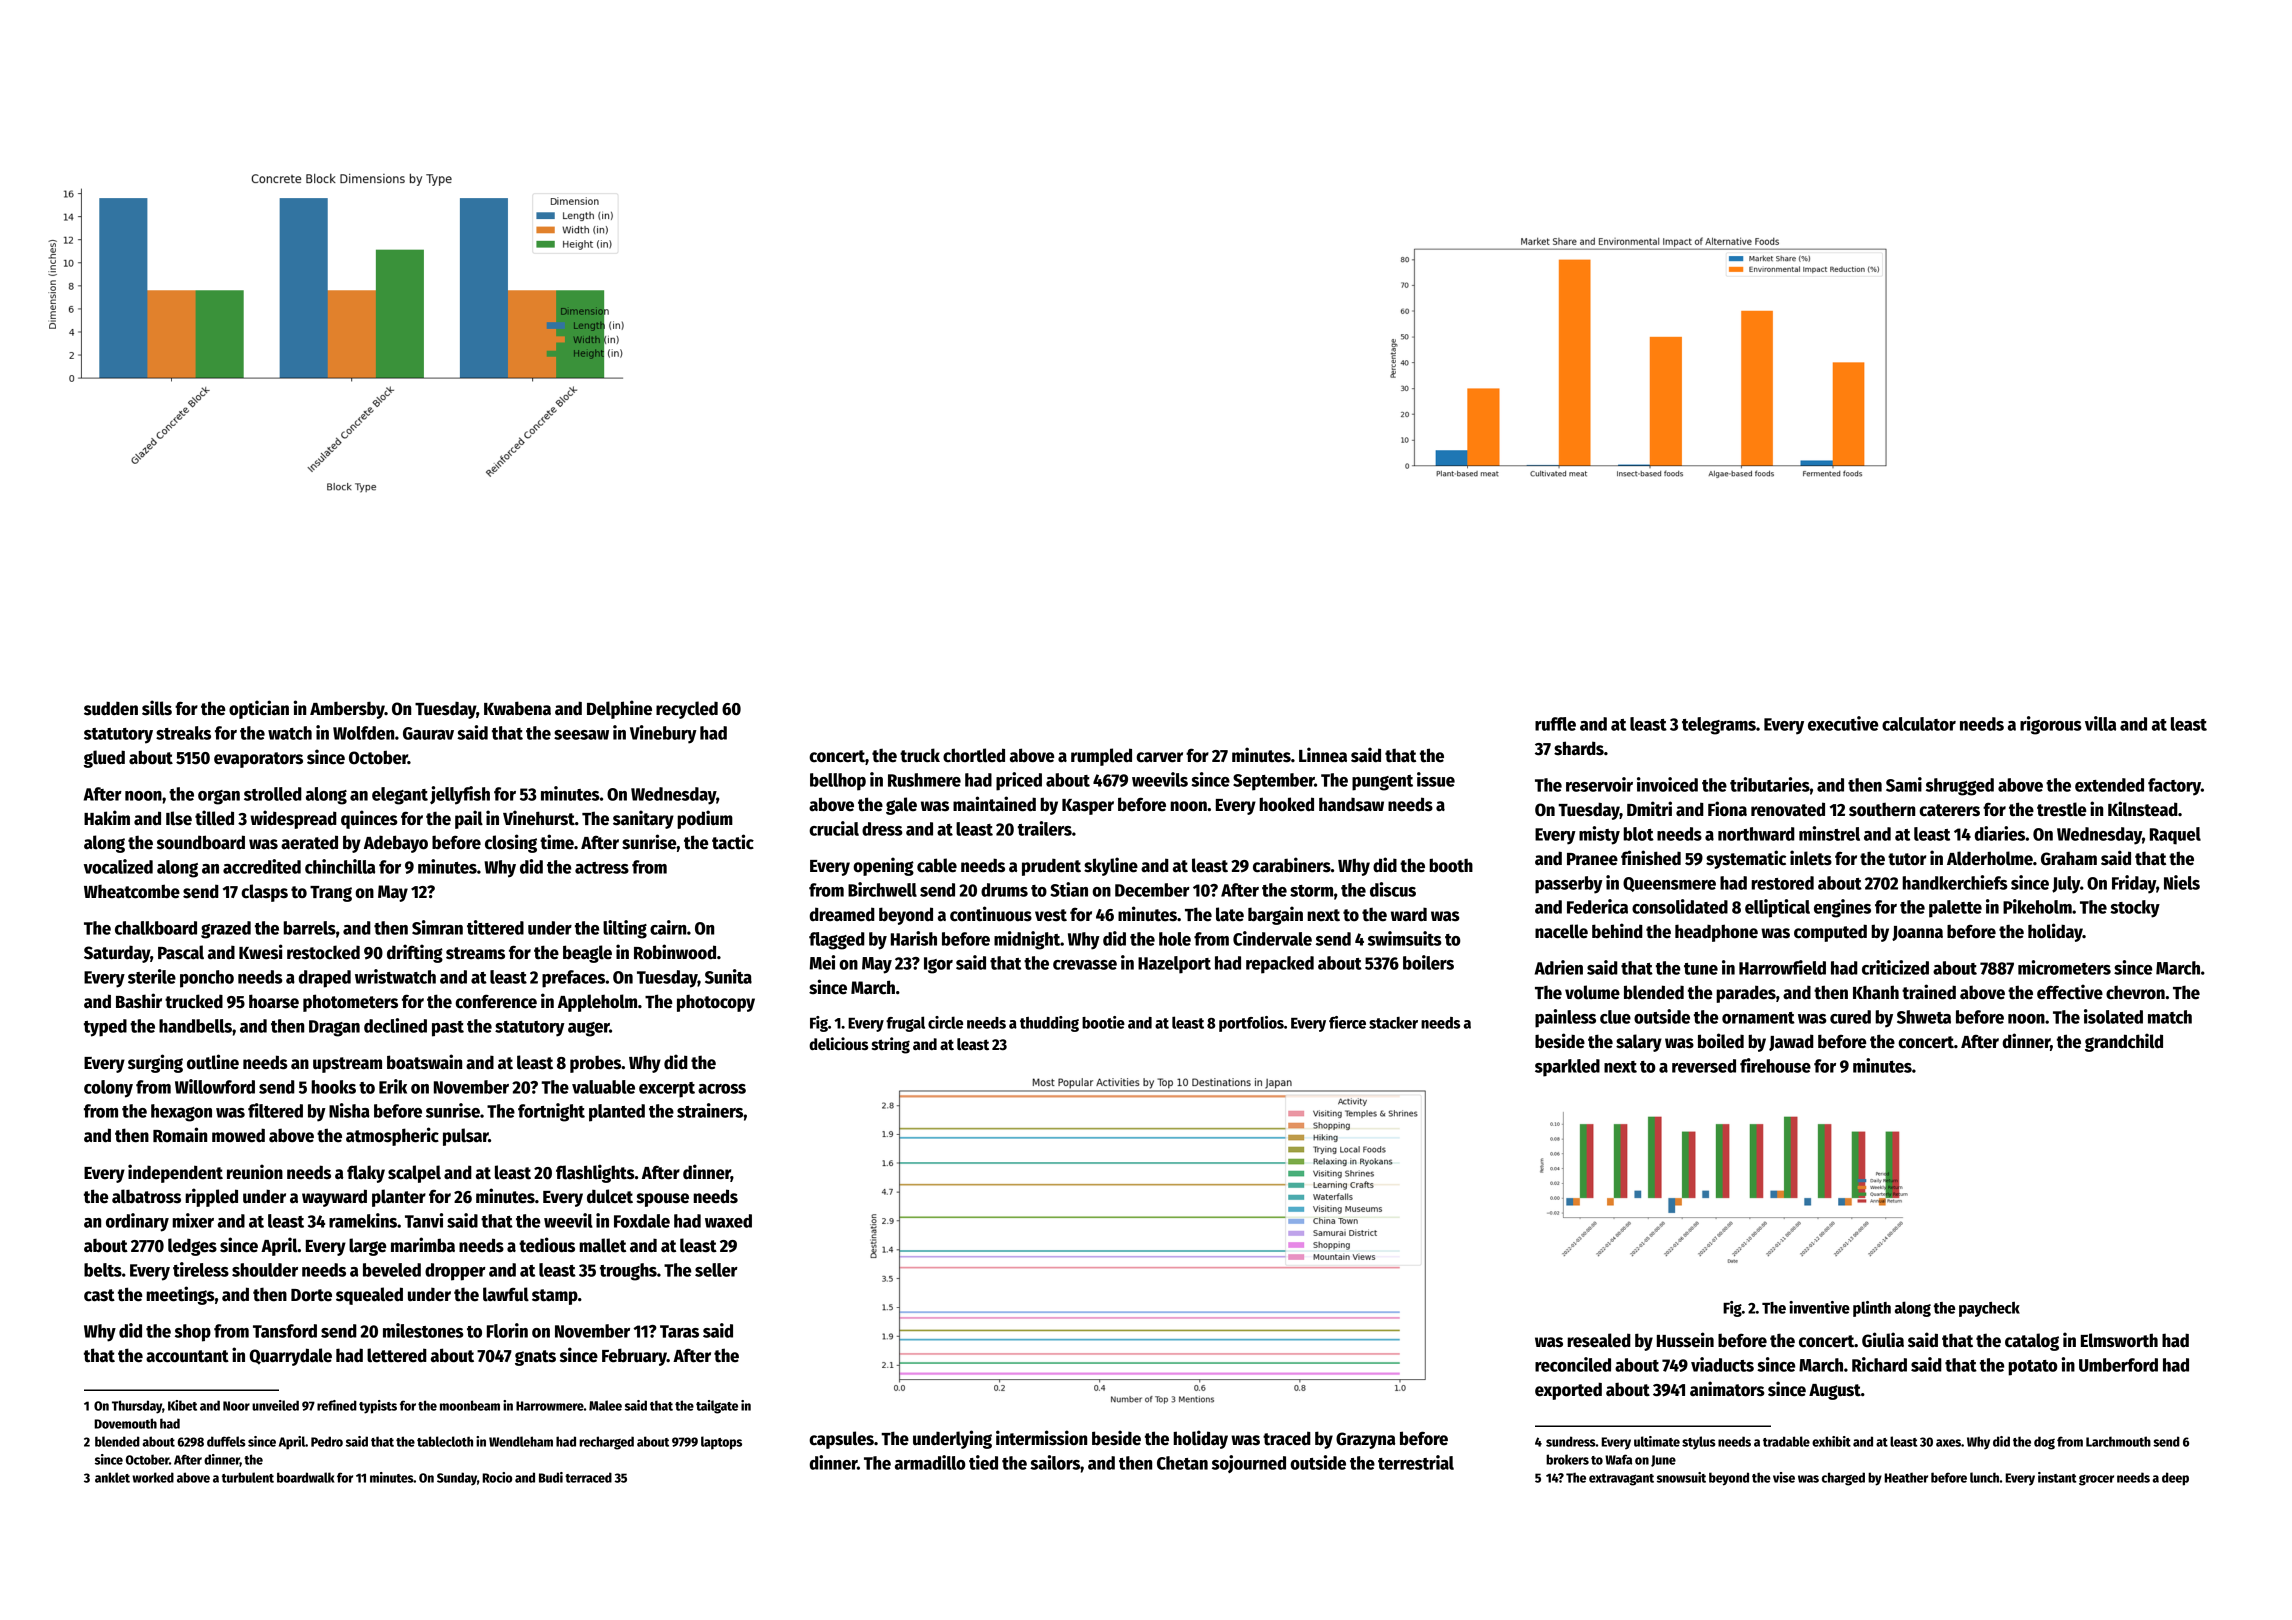  I want to click on seller, so click(716, 1270).
